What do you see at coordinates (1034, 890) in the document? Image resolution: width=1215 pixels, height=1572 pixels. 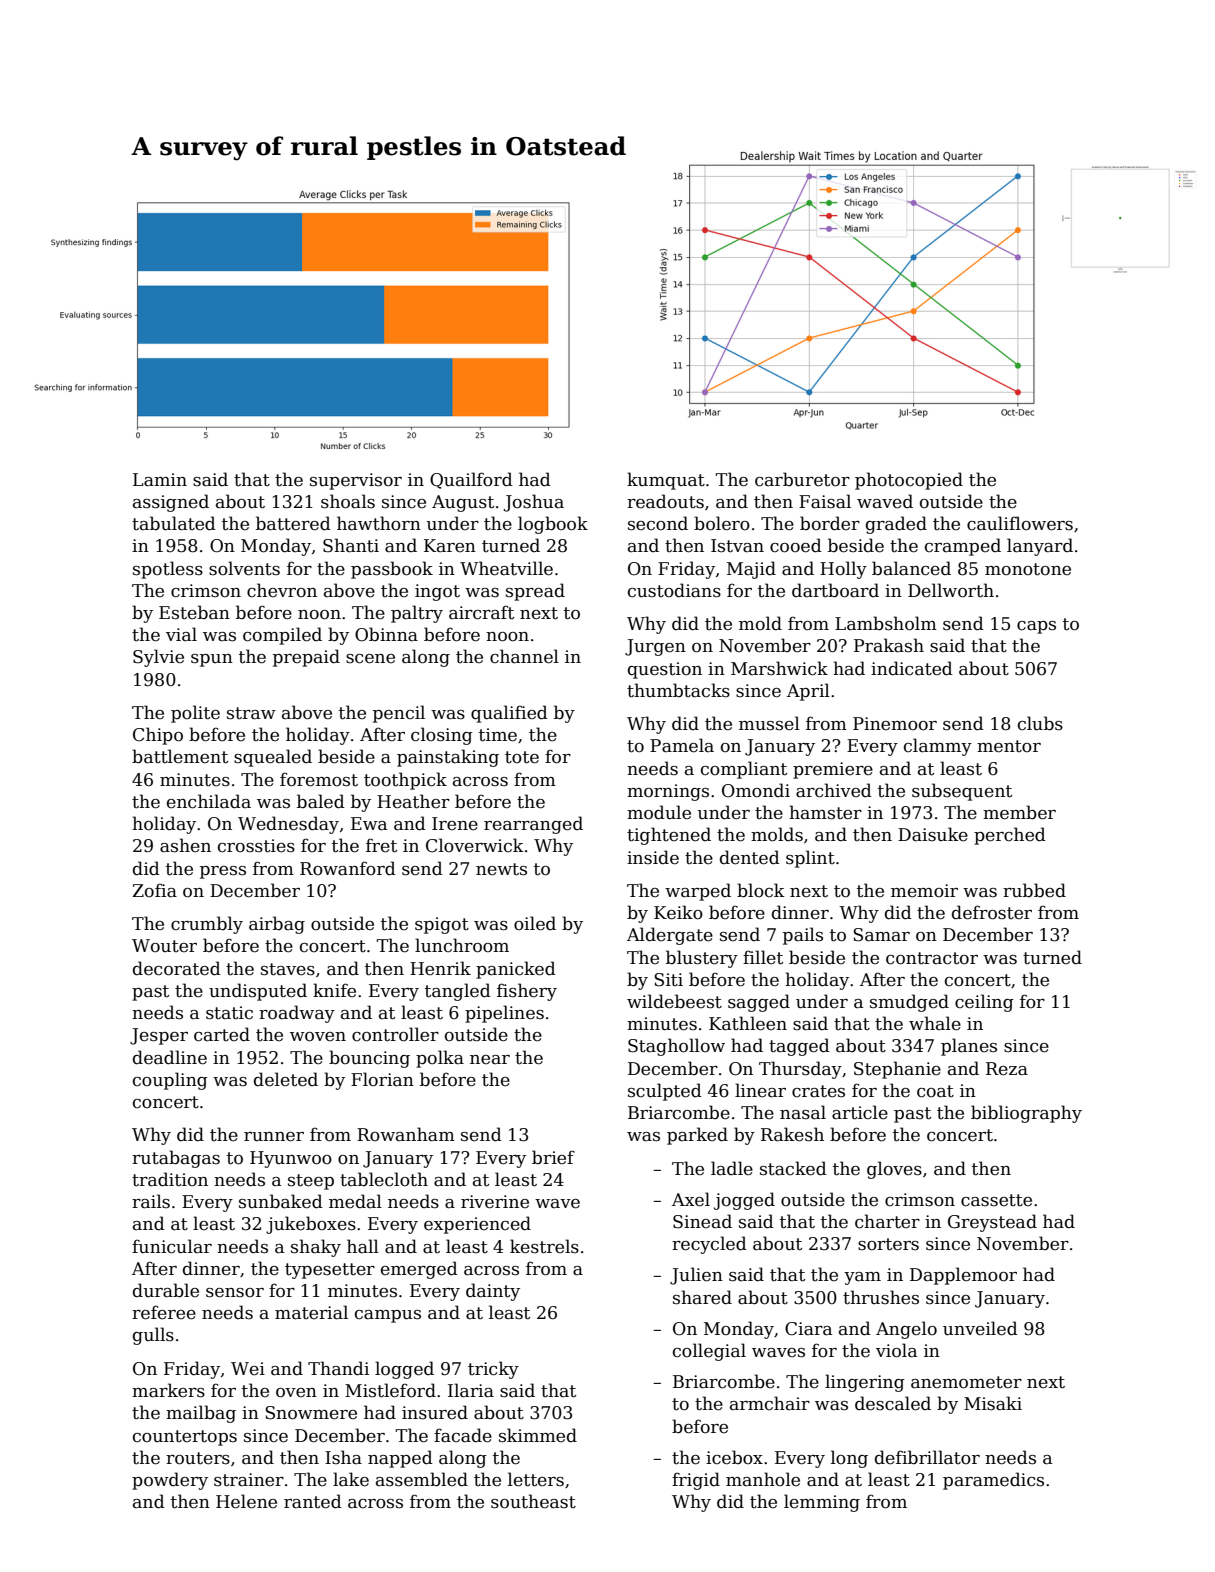 I see `rubbed` at bounding box center [1034, 890].
